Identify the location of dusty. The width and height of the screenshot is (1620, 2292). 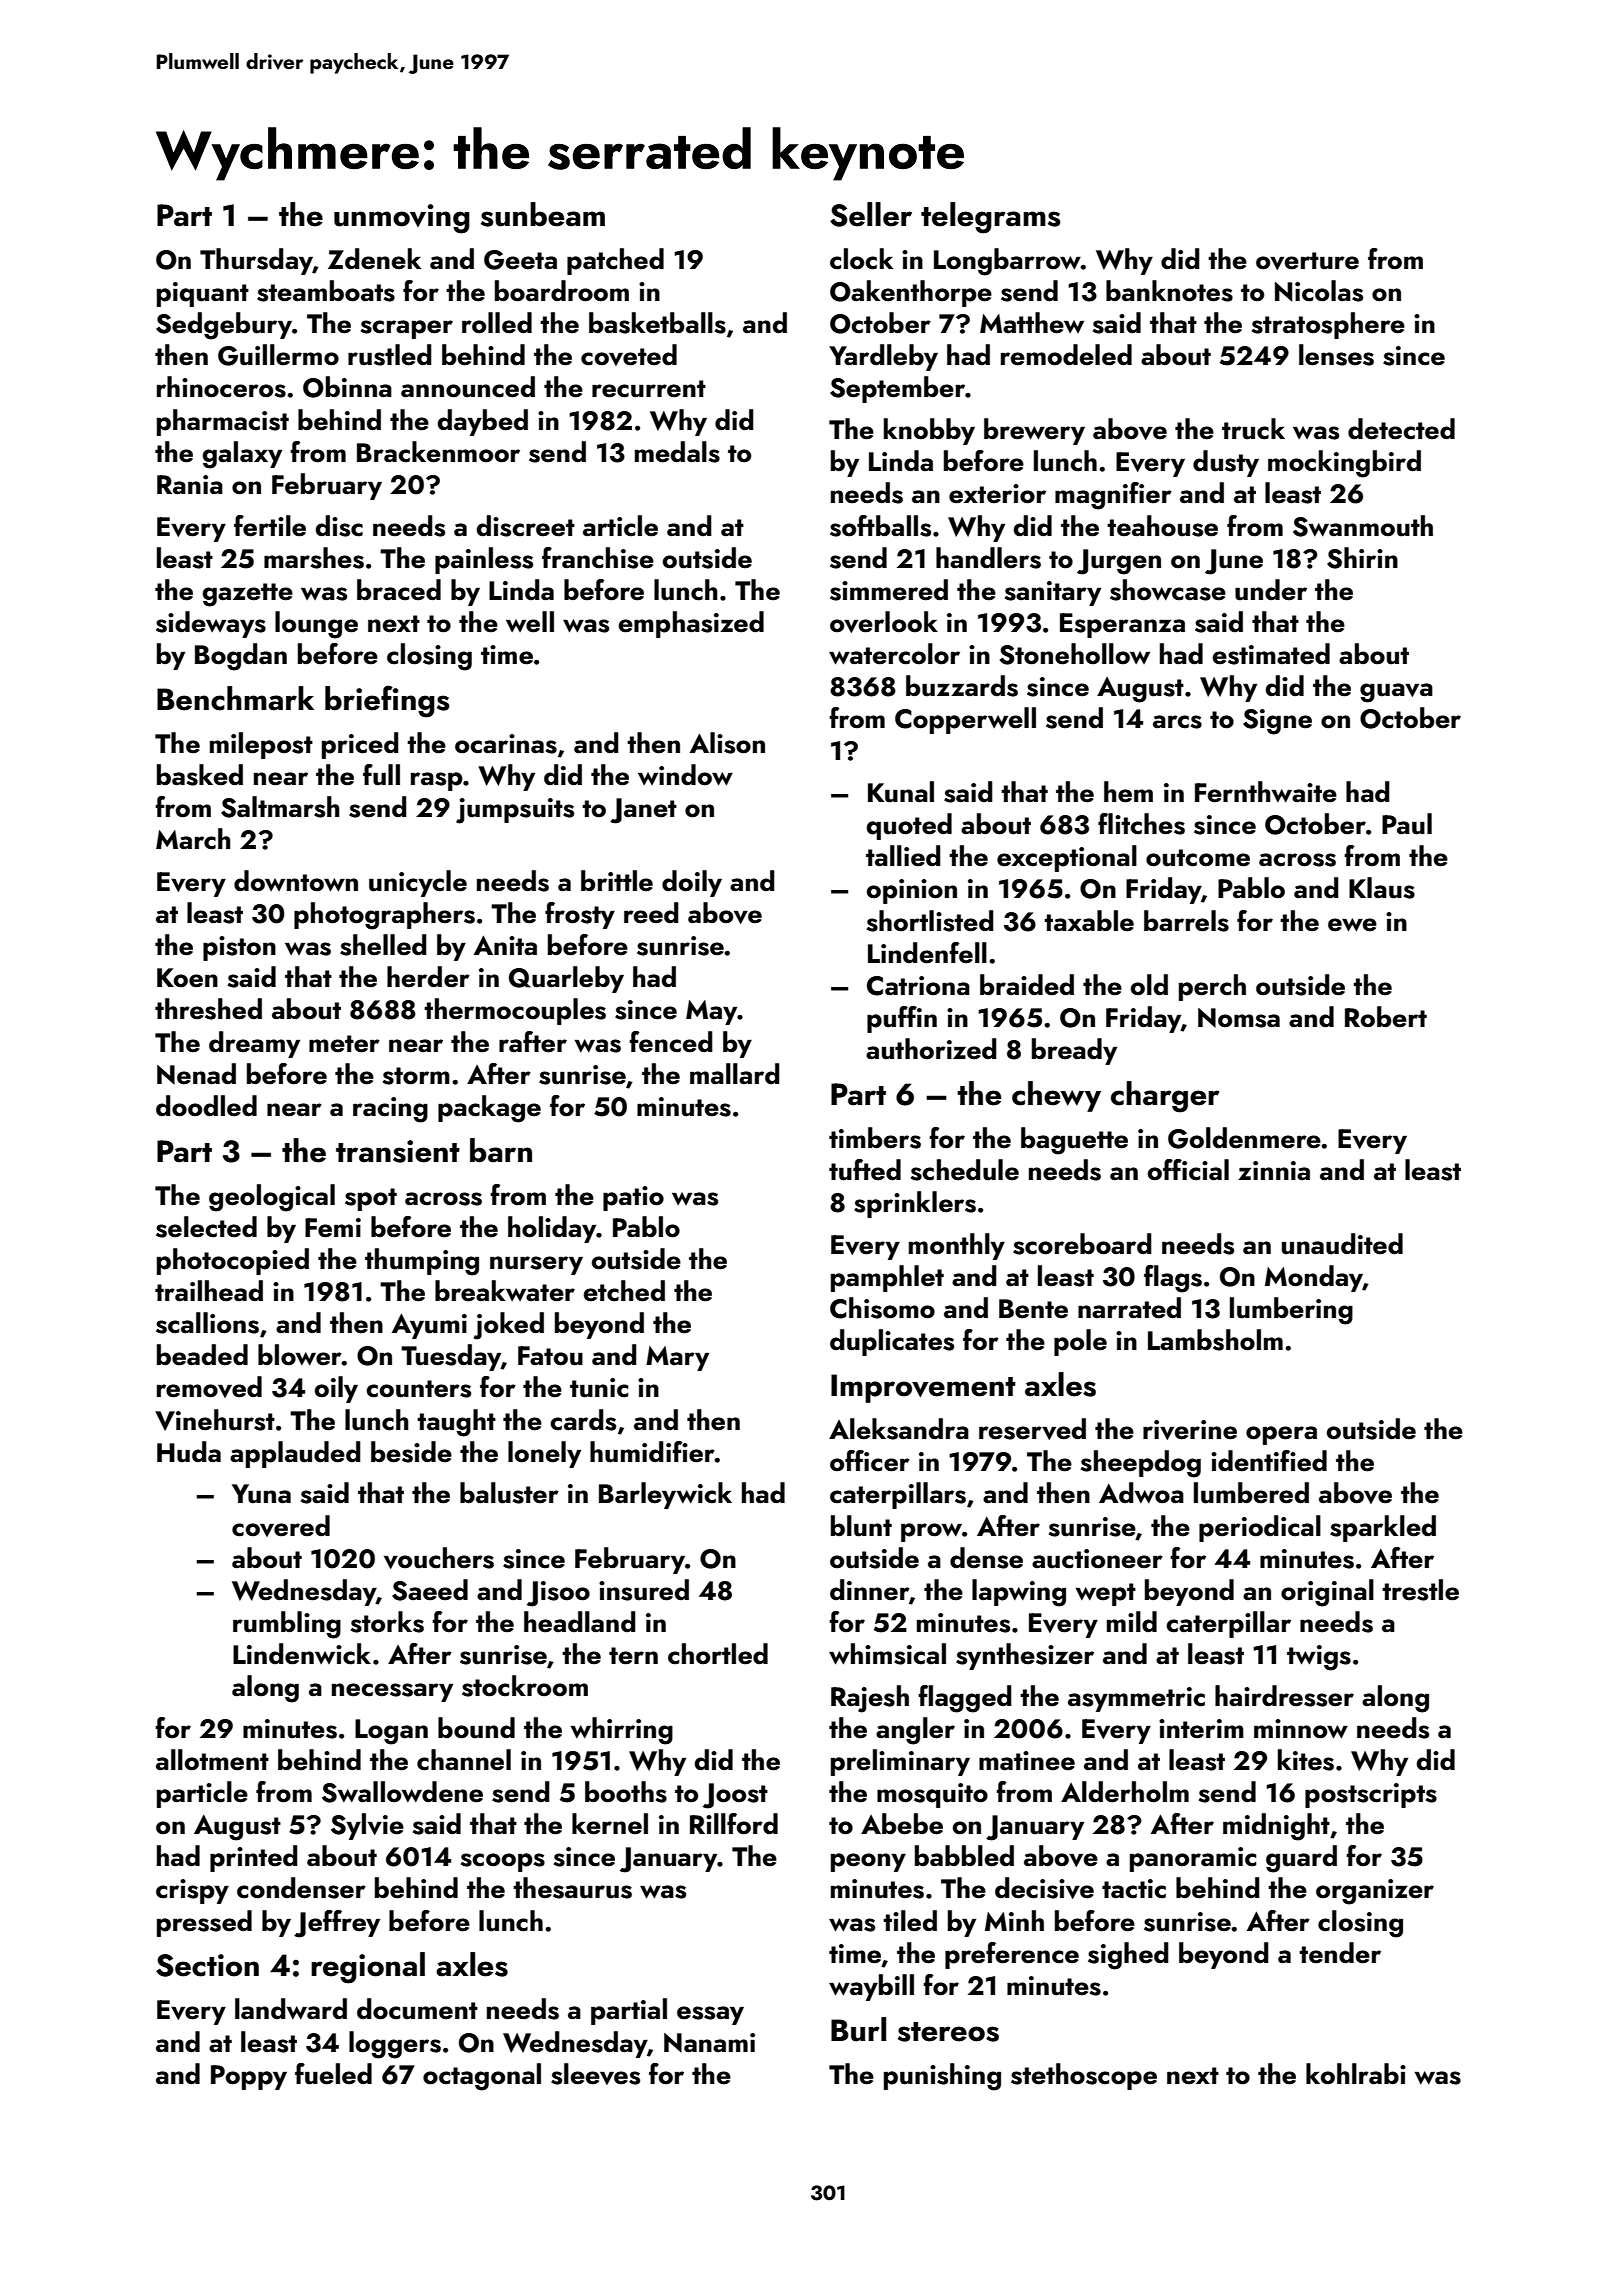
(1226, 463).
